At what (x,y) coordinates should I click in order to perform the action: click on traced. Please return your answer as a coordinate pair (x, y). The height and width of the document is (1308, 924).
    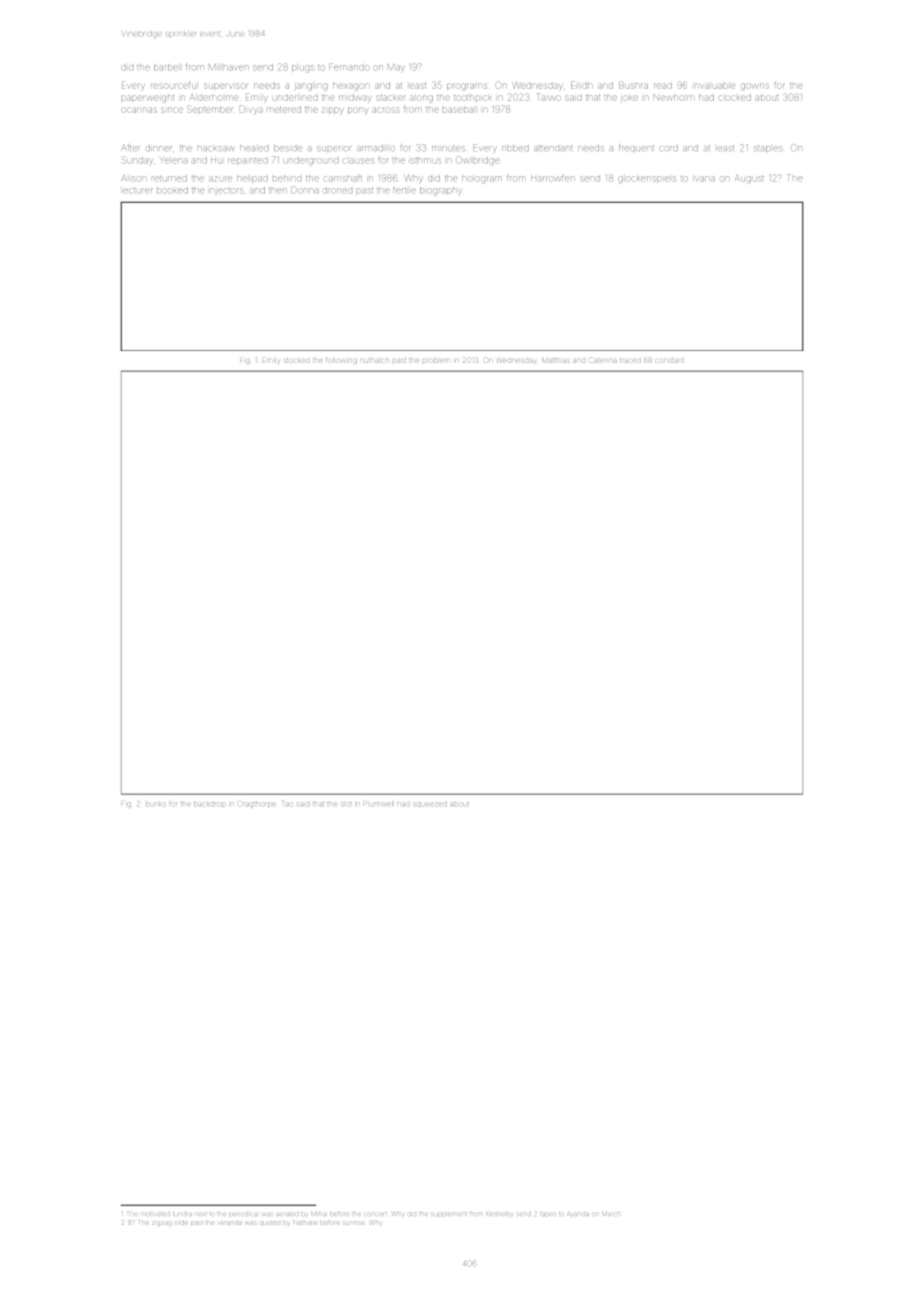
    Looking at the image, I should click on (630, 360).
